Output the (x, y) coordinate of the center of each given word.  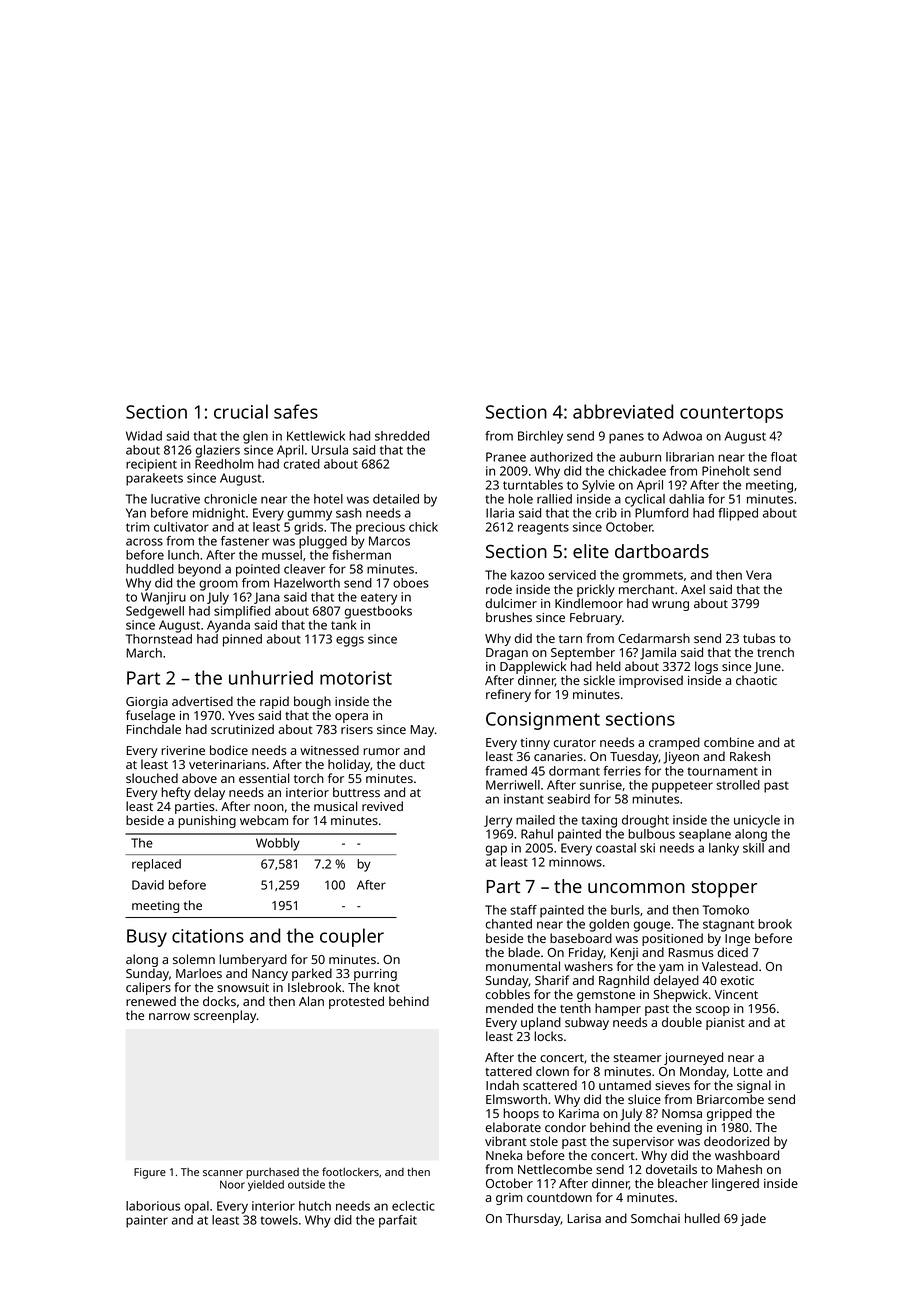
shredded (402, 436)
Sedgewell (155, 612)
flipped (738, 514)
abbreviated (623, 411)
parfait (398, 1221)
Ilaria (500, 513)
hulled (702, 1218)
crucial (241, 411)
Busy (147, 938)
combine (729, 742)
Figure (150, 1173)
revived (382, 806)
